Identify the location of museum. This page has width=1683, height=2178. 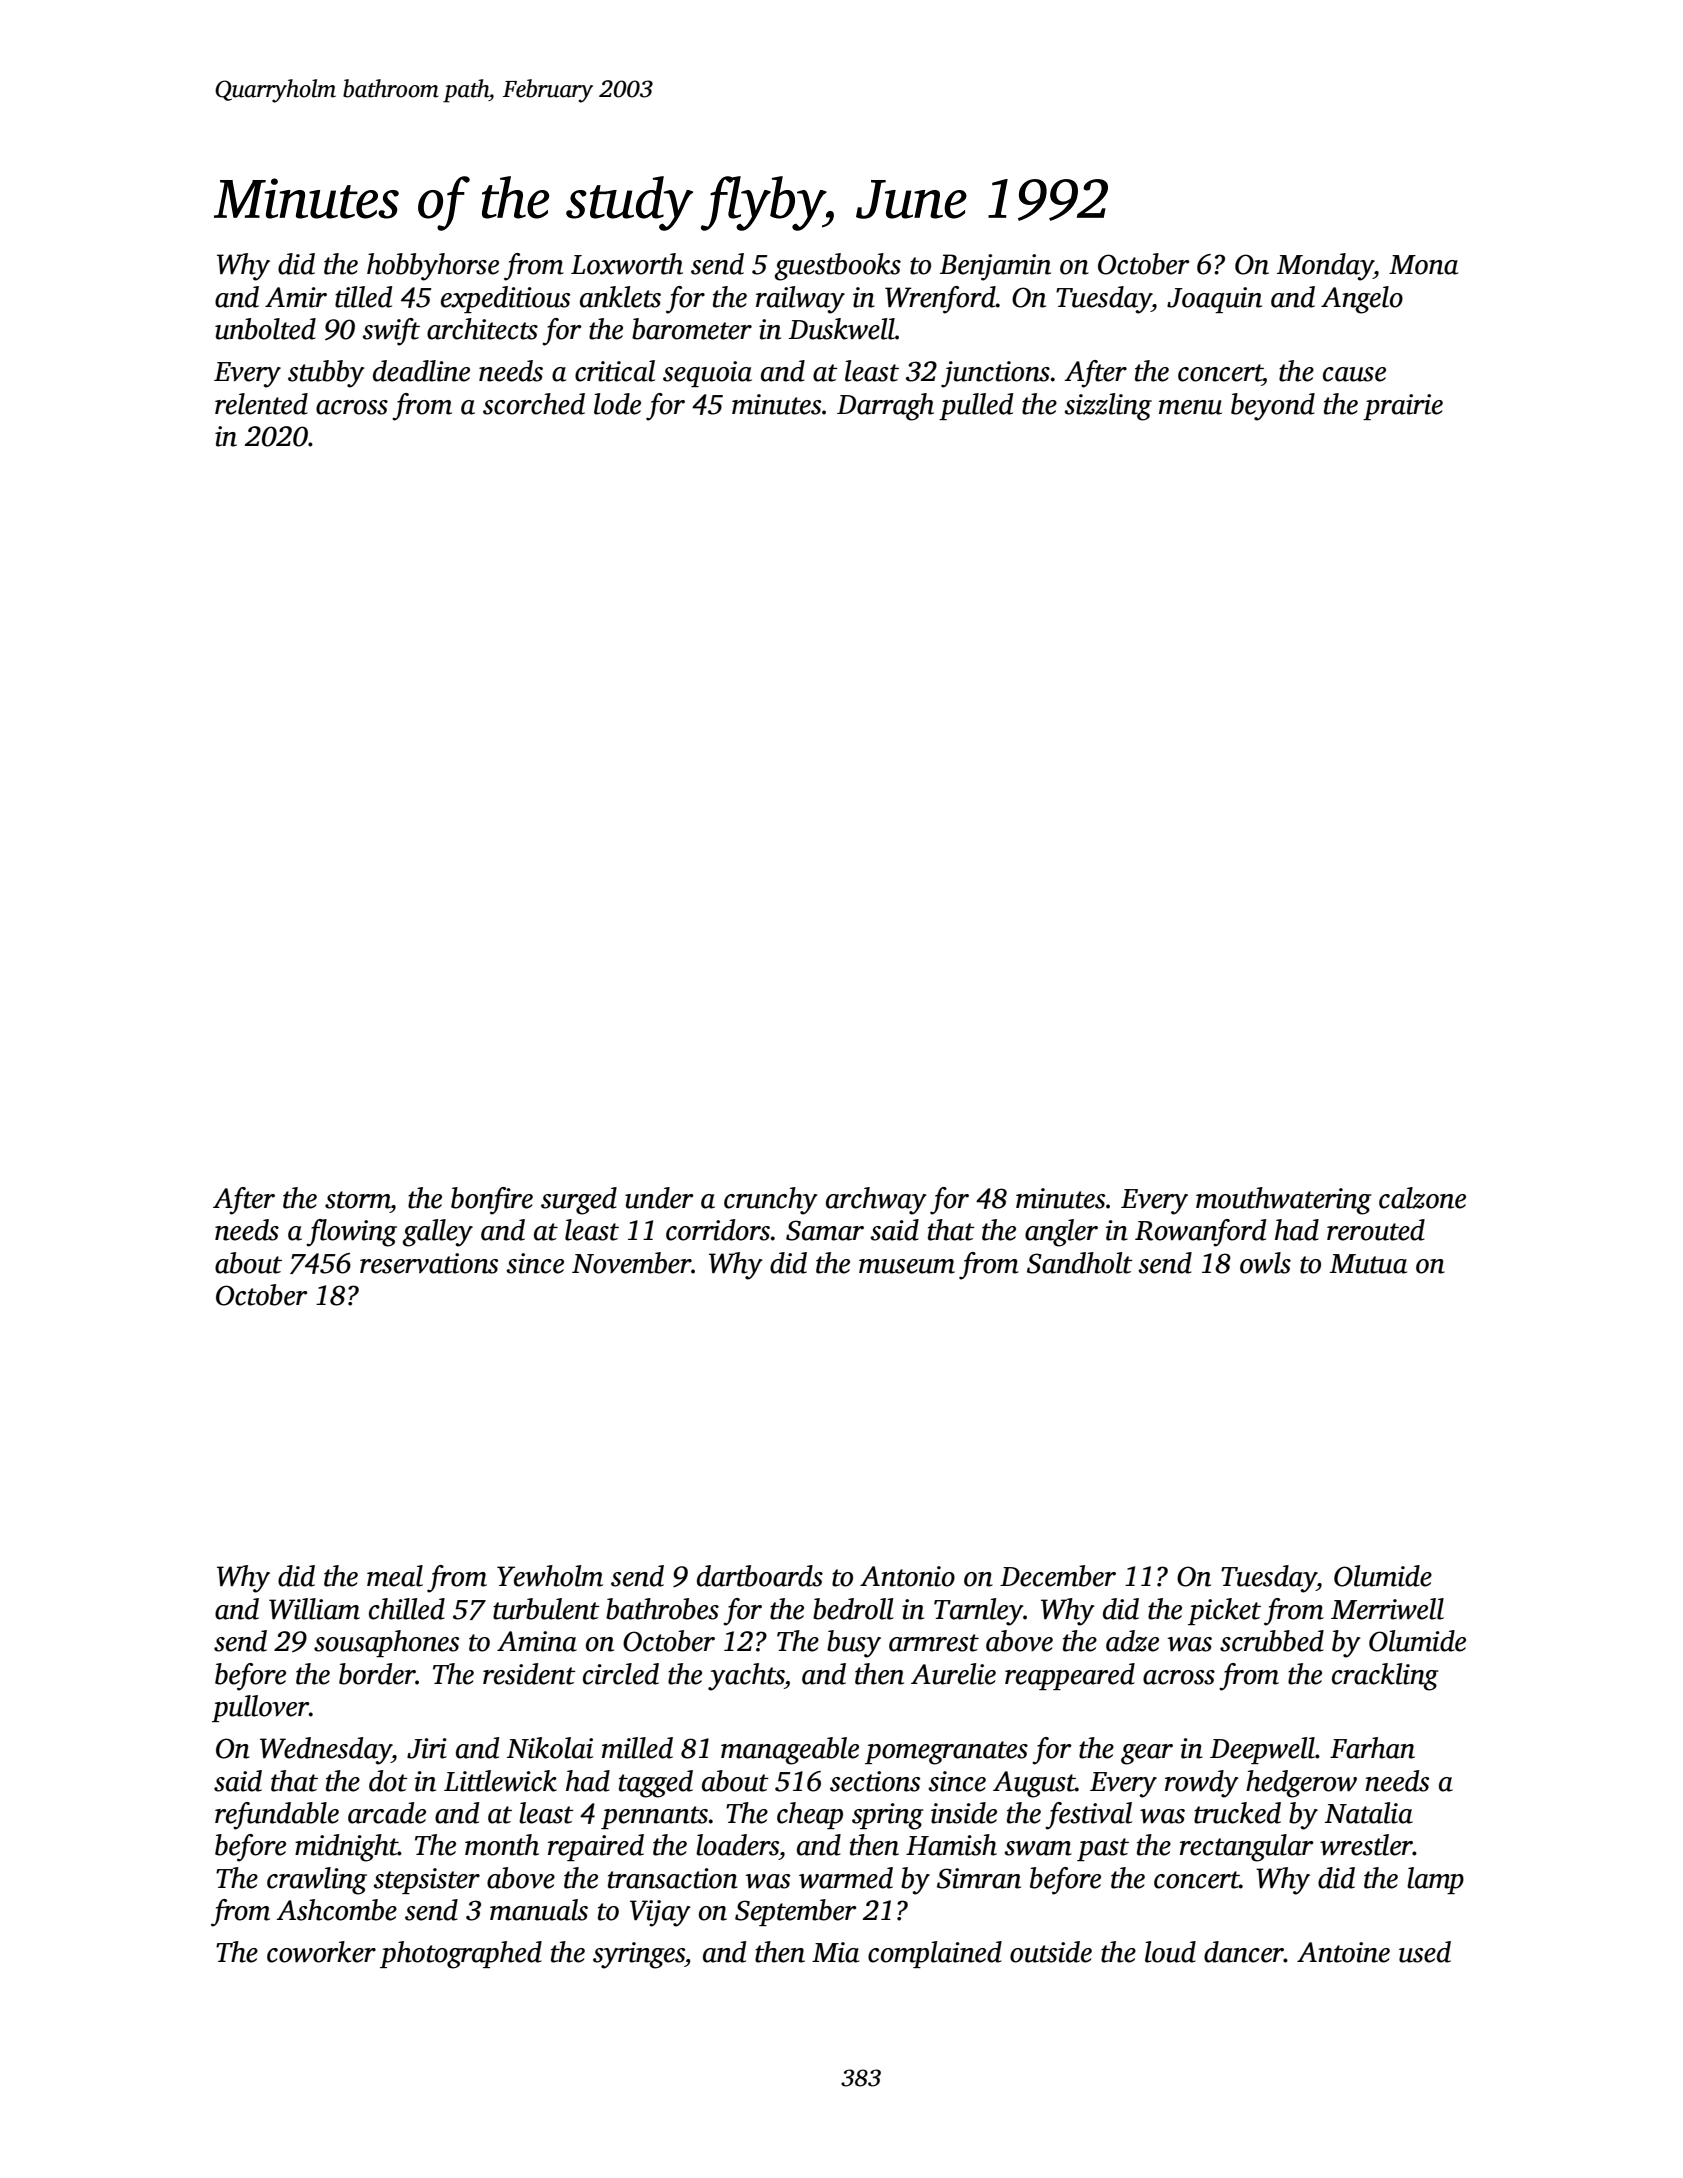
(907, 1266).
